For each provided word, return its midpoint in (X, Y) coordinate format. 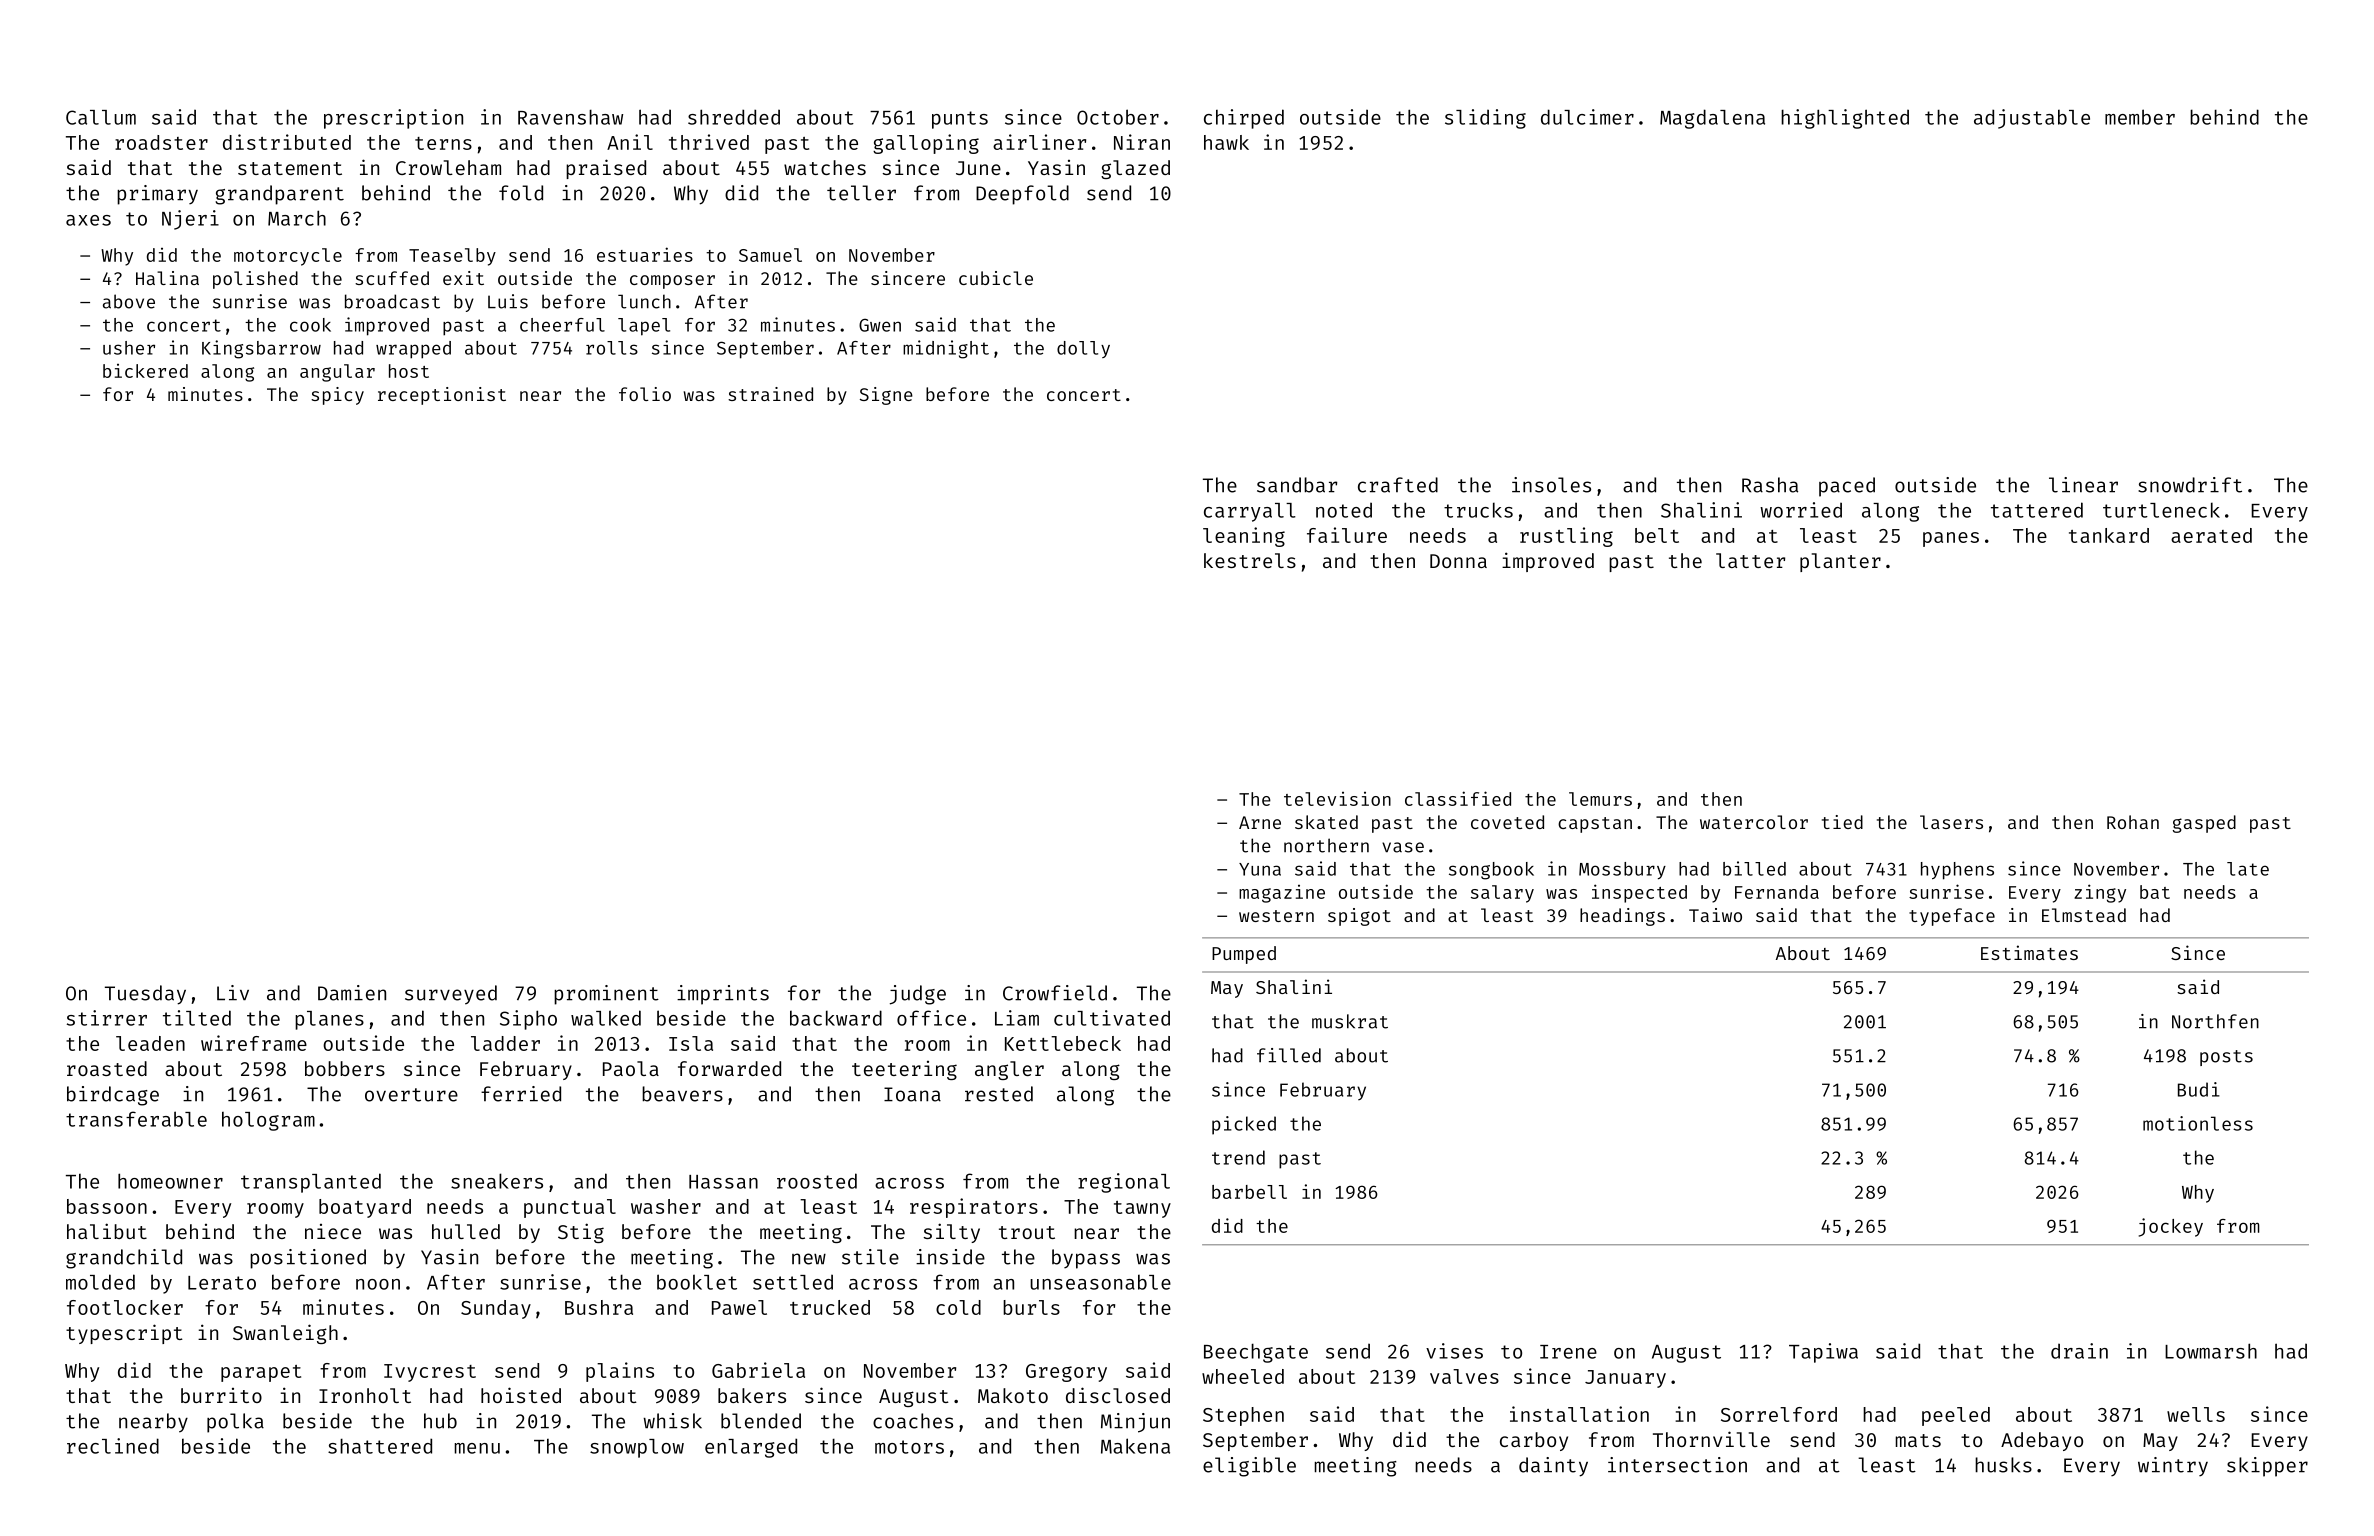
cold (958, 1307)
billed (1754, 868)
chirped (1244, 119)
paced (1847, 487)
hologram (268, 1121)
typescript (124, 1334)
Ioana (912, 1094)
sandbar (1297, 485)
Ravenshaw (570, 117)
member (2140, 117)
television (1337, 799)
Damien (352, 993)
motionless (2198, 1123)
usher (129, 348)
